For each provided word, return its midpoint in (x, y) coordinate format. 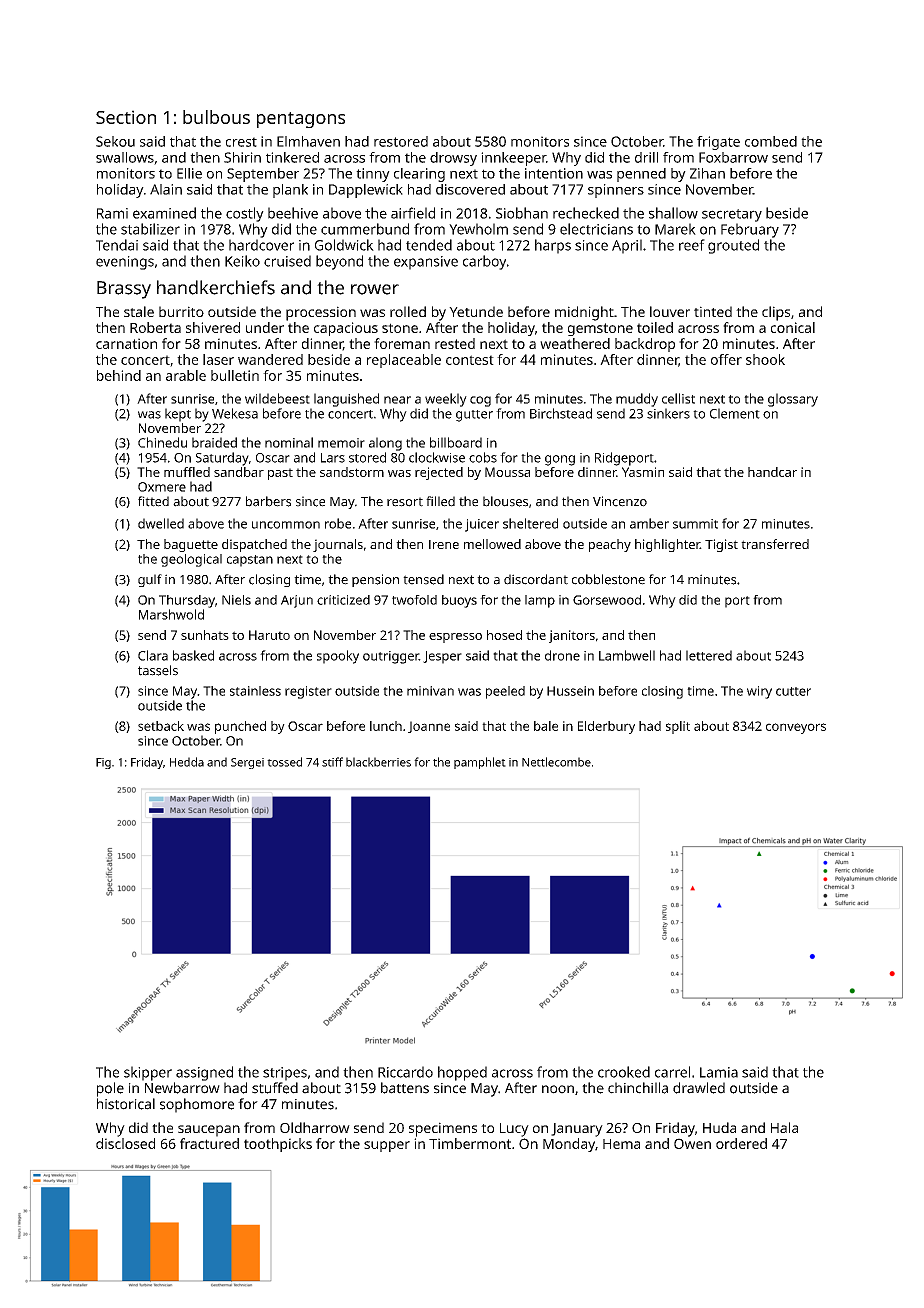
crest (241, 142)
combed (771, 141)
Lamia (719, 1072)
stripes (285, 1074)
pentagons (301, 120)
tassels (158, 670)
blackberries (378, 762)
